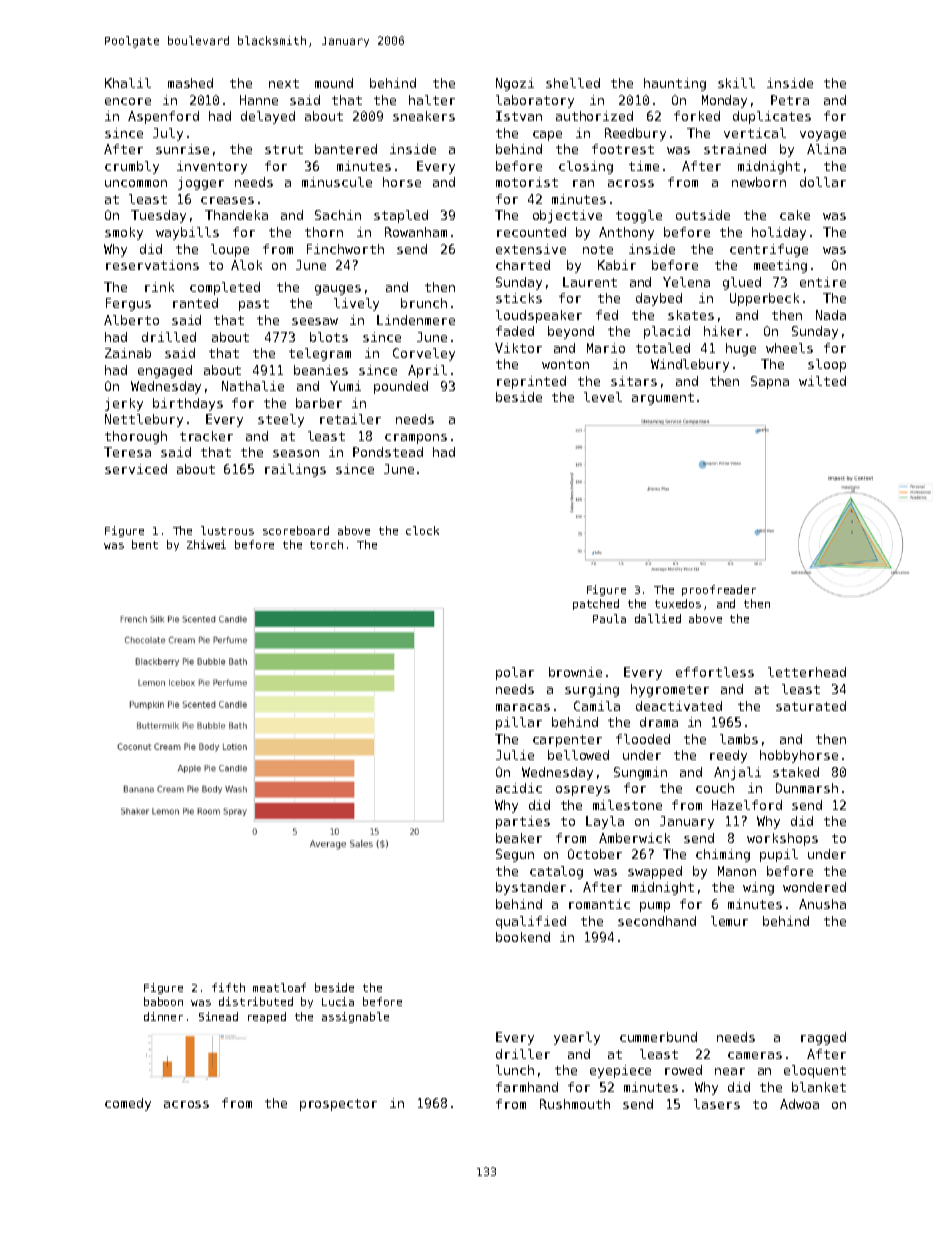  What do you see at coordinates (128, 83) in the screenshot?
I see `Khalil` at bounding box center [128, 83].
